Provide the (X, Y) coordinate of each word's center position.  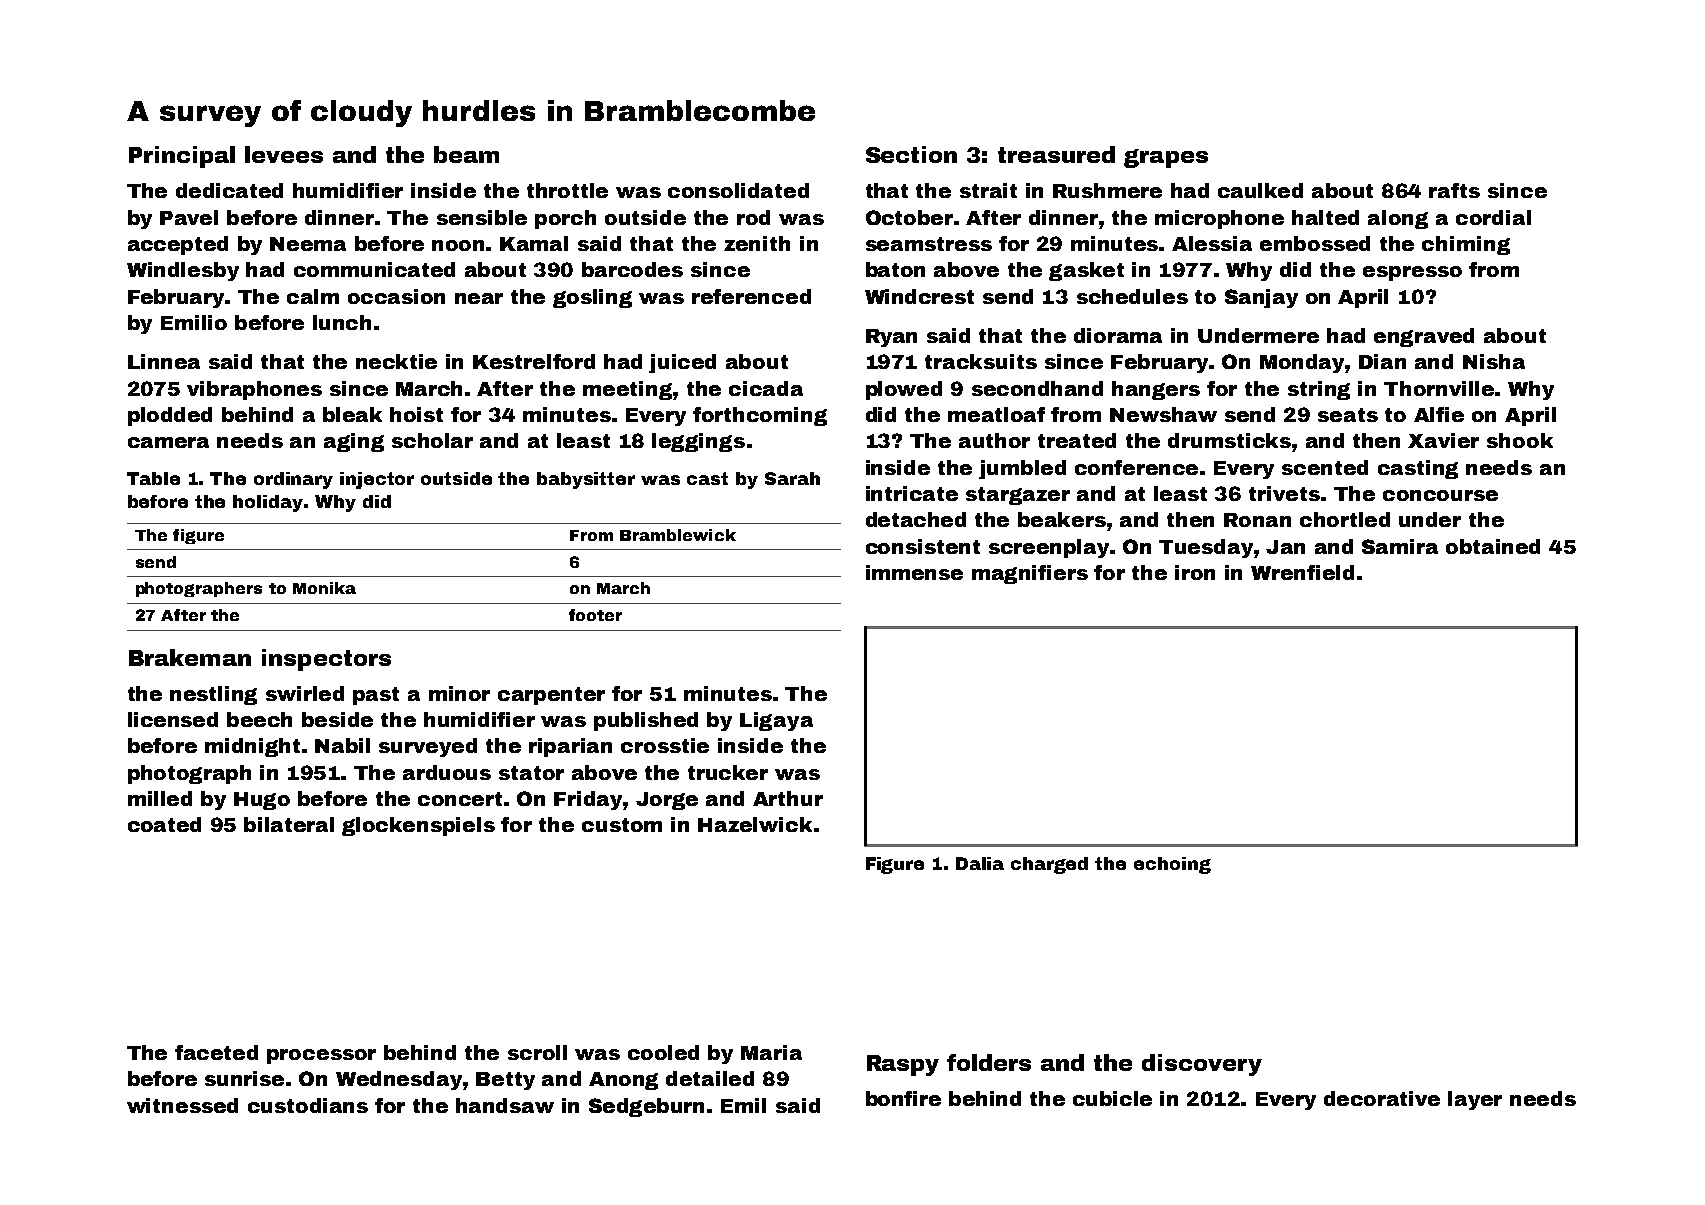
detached (916, 519)
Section (911, 154)
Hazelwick (755, 824)
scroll (537, 1052)
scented (1325, 467)
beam (466, 154)
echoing (1172, 865)
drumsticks (1229, 440)
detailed (710, 1078)
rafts (1454, 190)
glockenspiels (418, 826)
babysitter (586, 480)
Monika (324, 588)
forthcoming (760, 416)
